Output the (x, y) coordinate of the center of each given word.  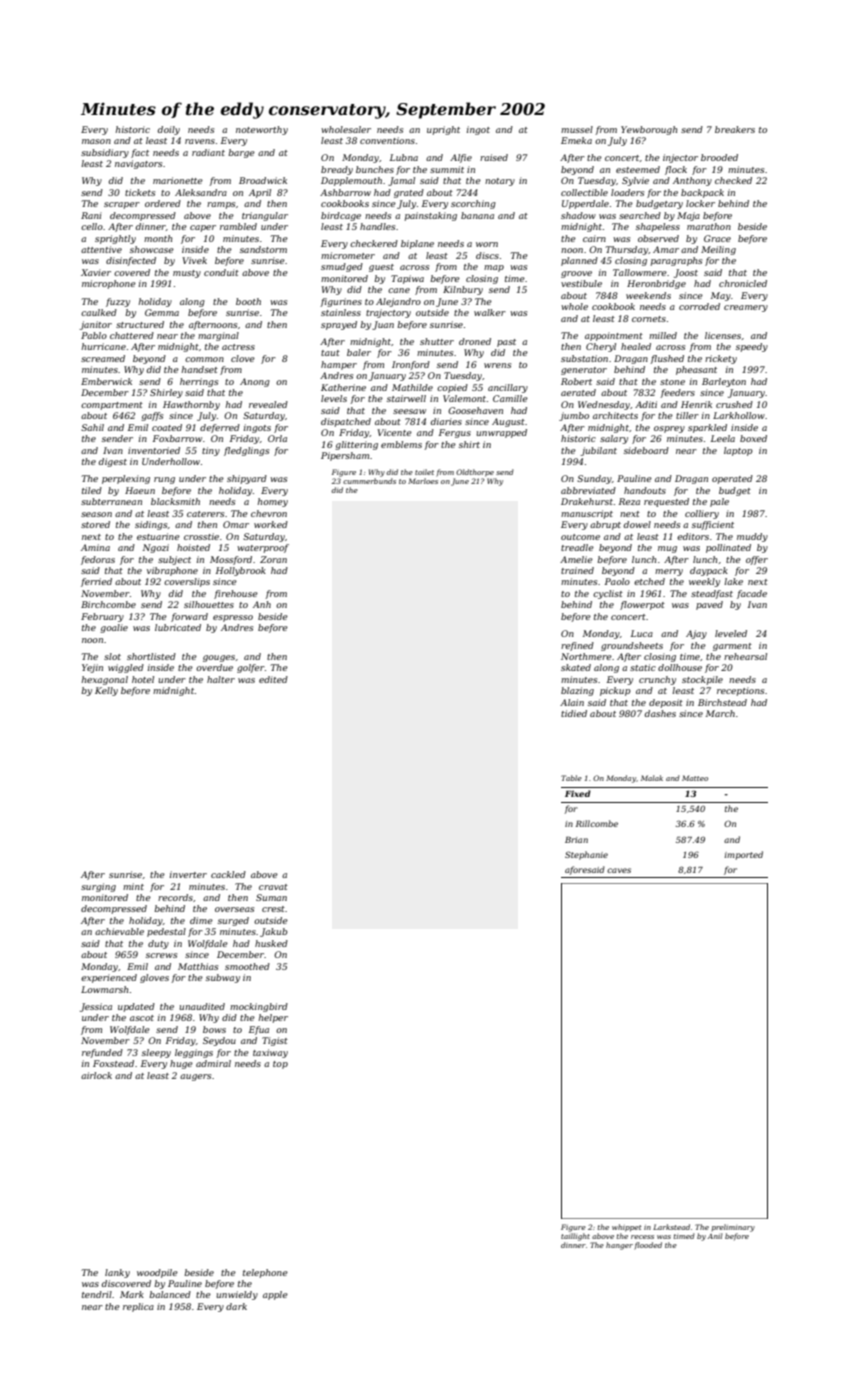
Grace (717, 238)
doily (169, 130)
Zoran (273, 559)
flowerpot (642, 605)
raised (494, 157)
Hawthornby (191, 405)
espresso (233, 618)
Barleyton (724, 382)
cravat (273, 887)
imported (744, 855)
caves (619, 870)
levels (334, 398)
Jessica (96, 1007)
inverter (188, 874)
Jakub (273, 932)
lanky (117, 1273)
